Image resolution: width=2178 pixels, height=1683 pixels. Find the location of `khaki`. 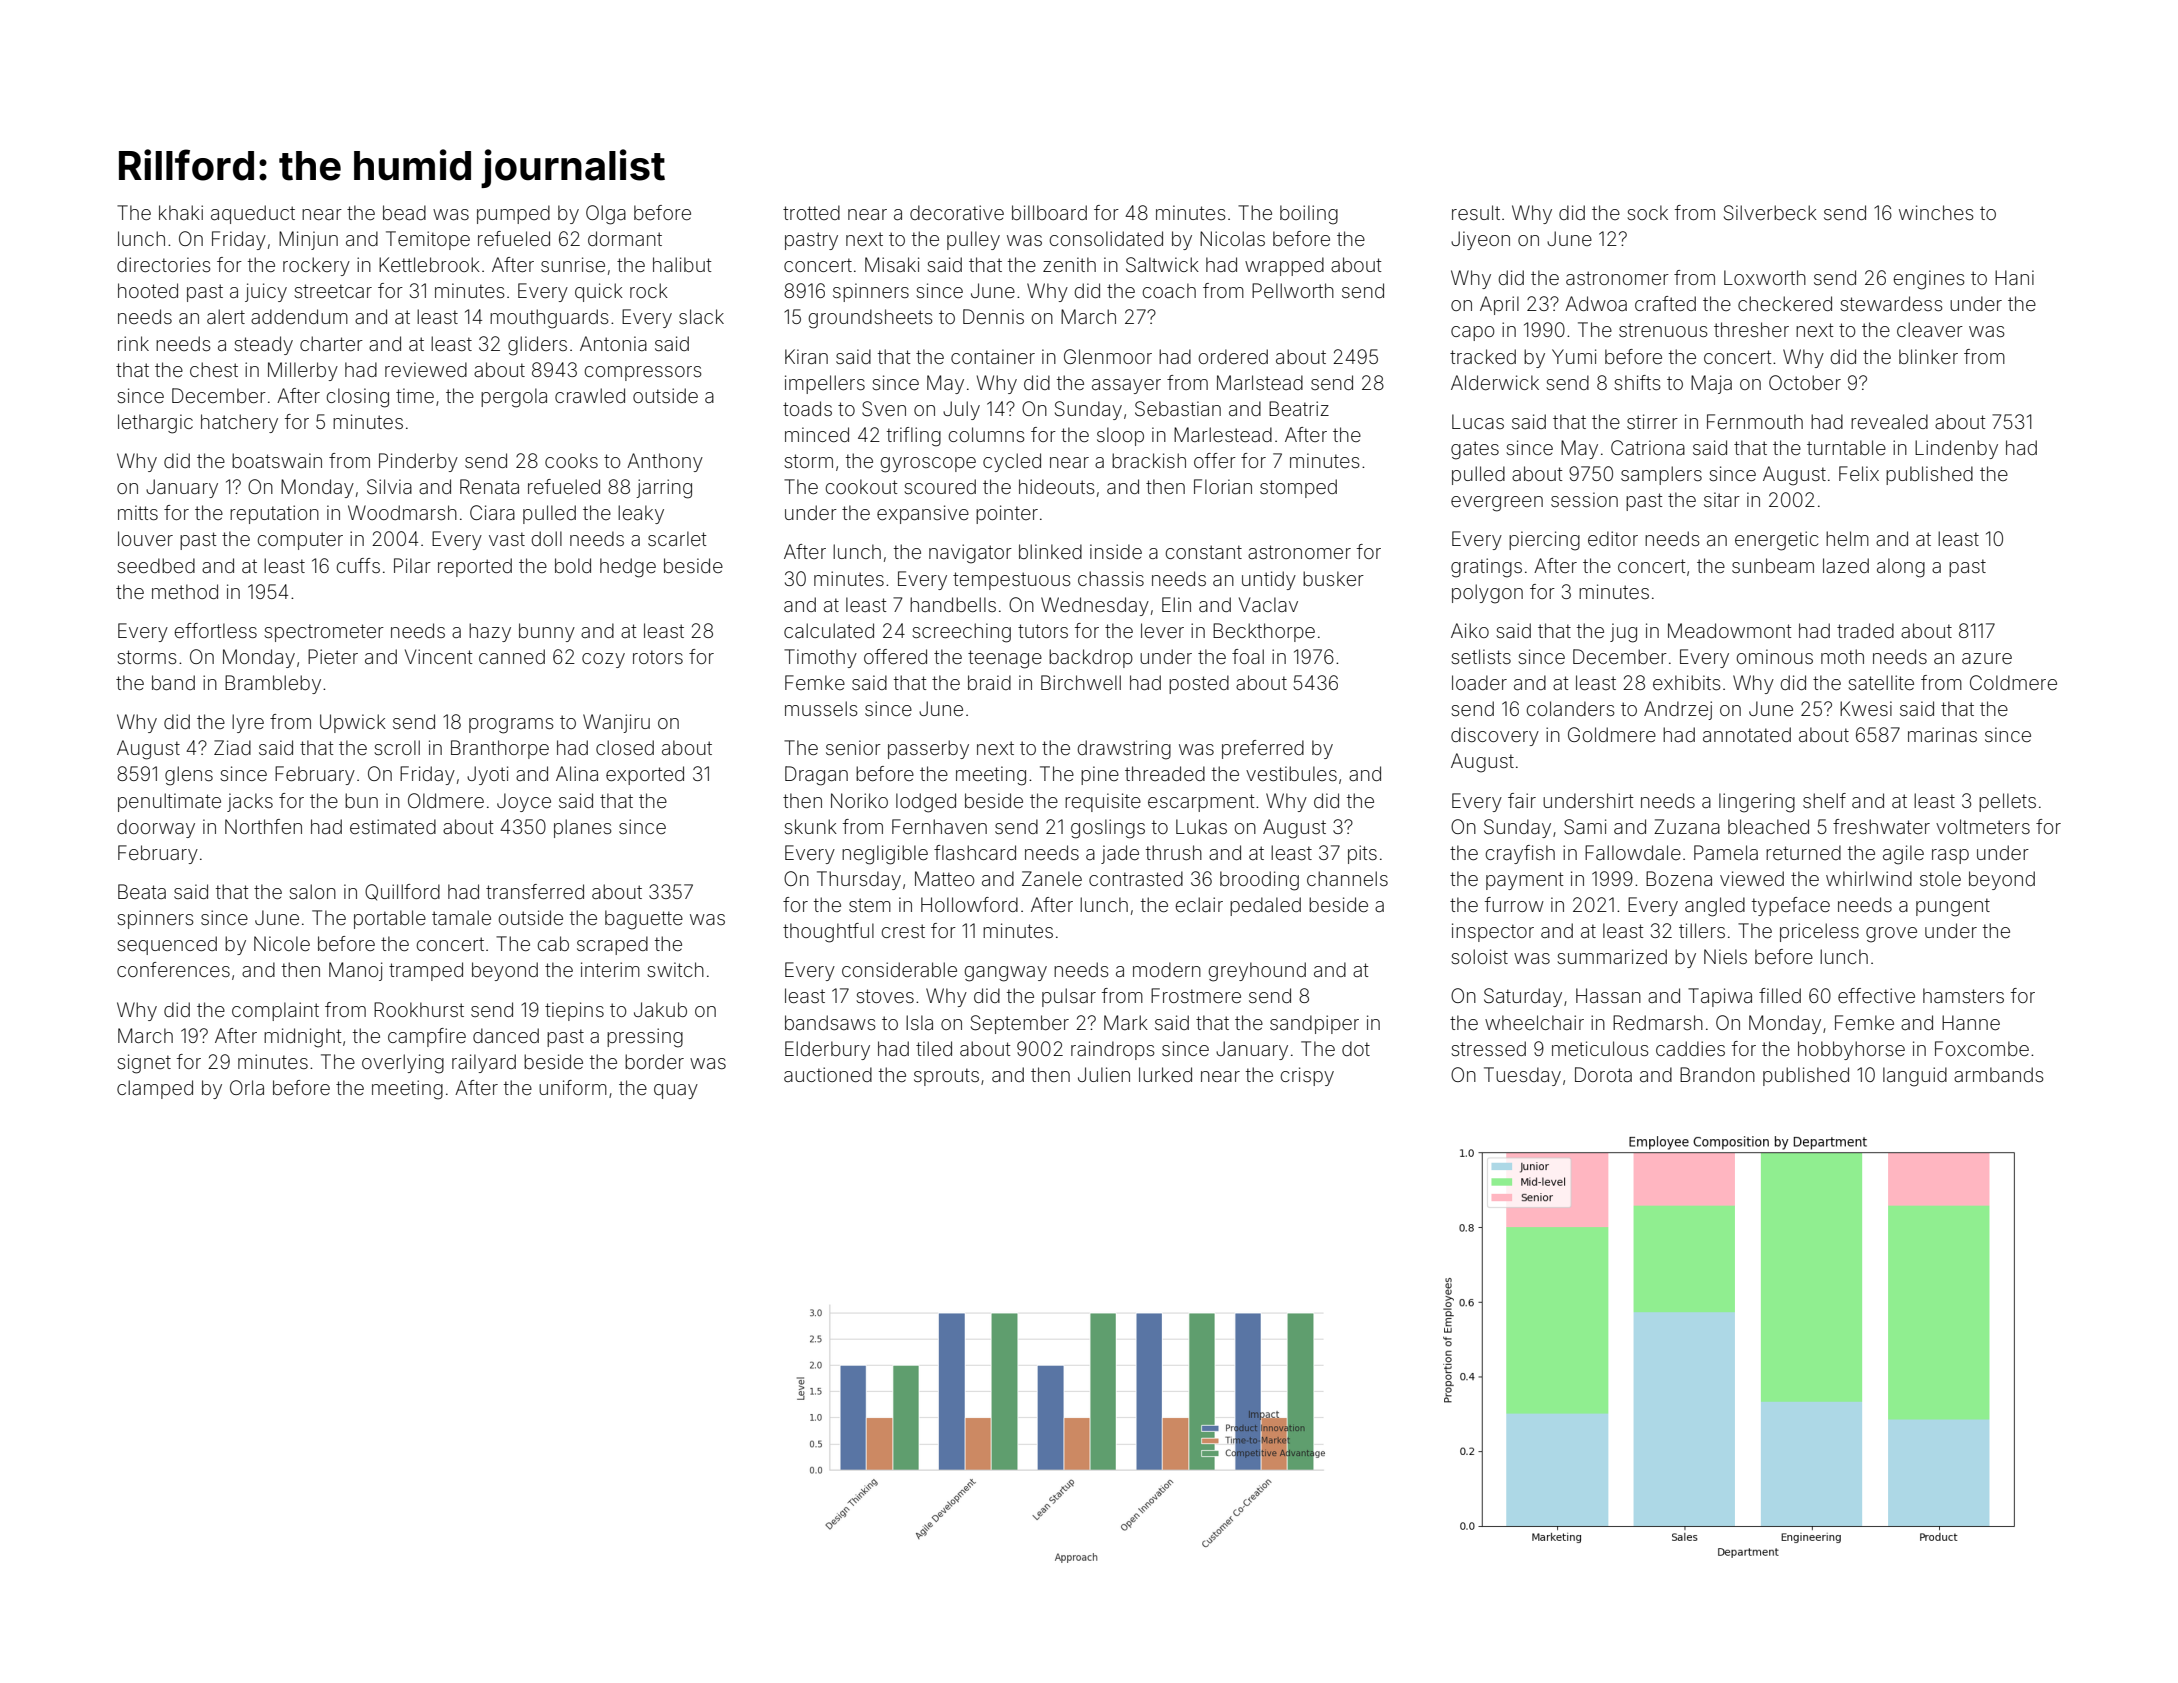

khaki is located at coordinates (181, 212).
